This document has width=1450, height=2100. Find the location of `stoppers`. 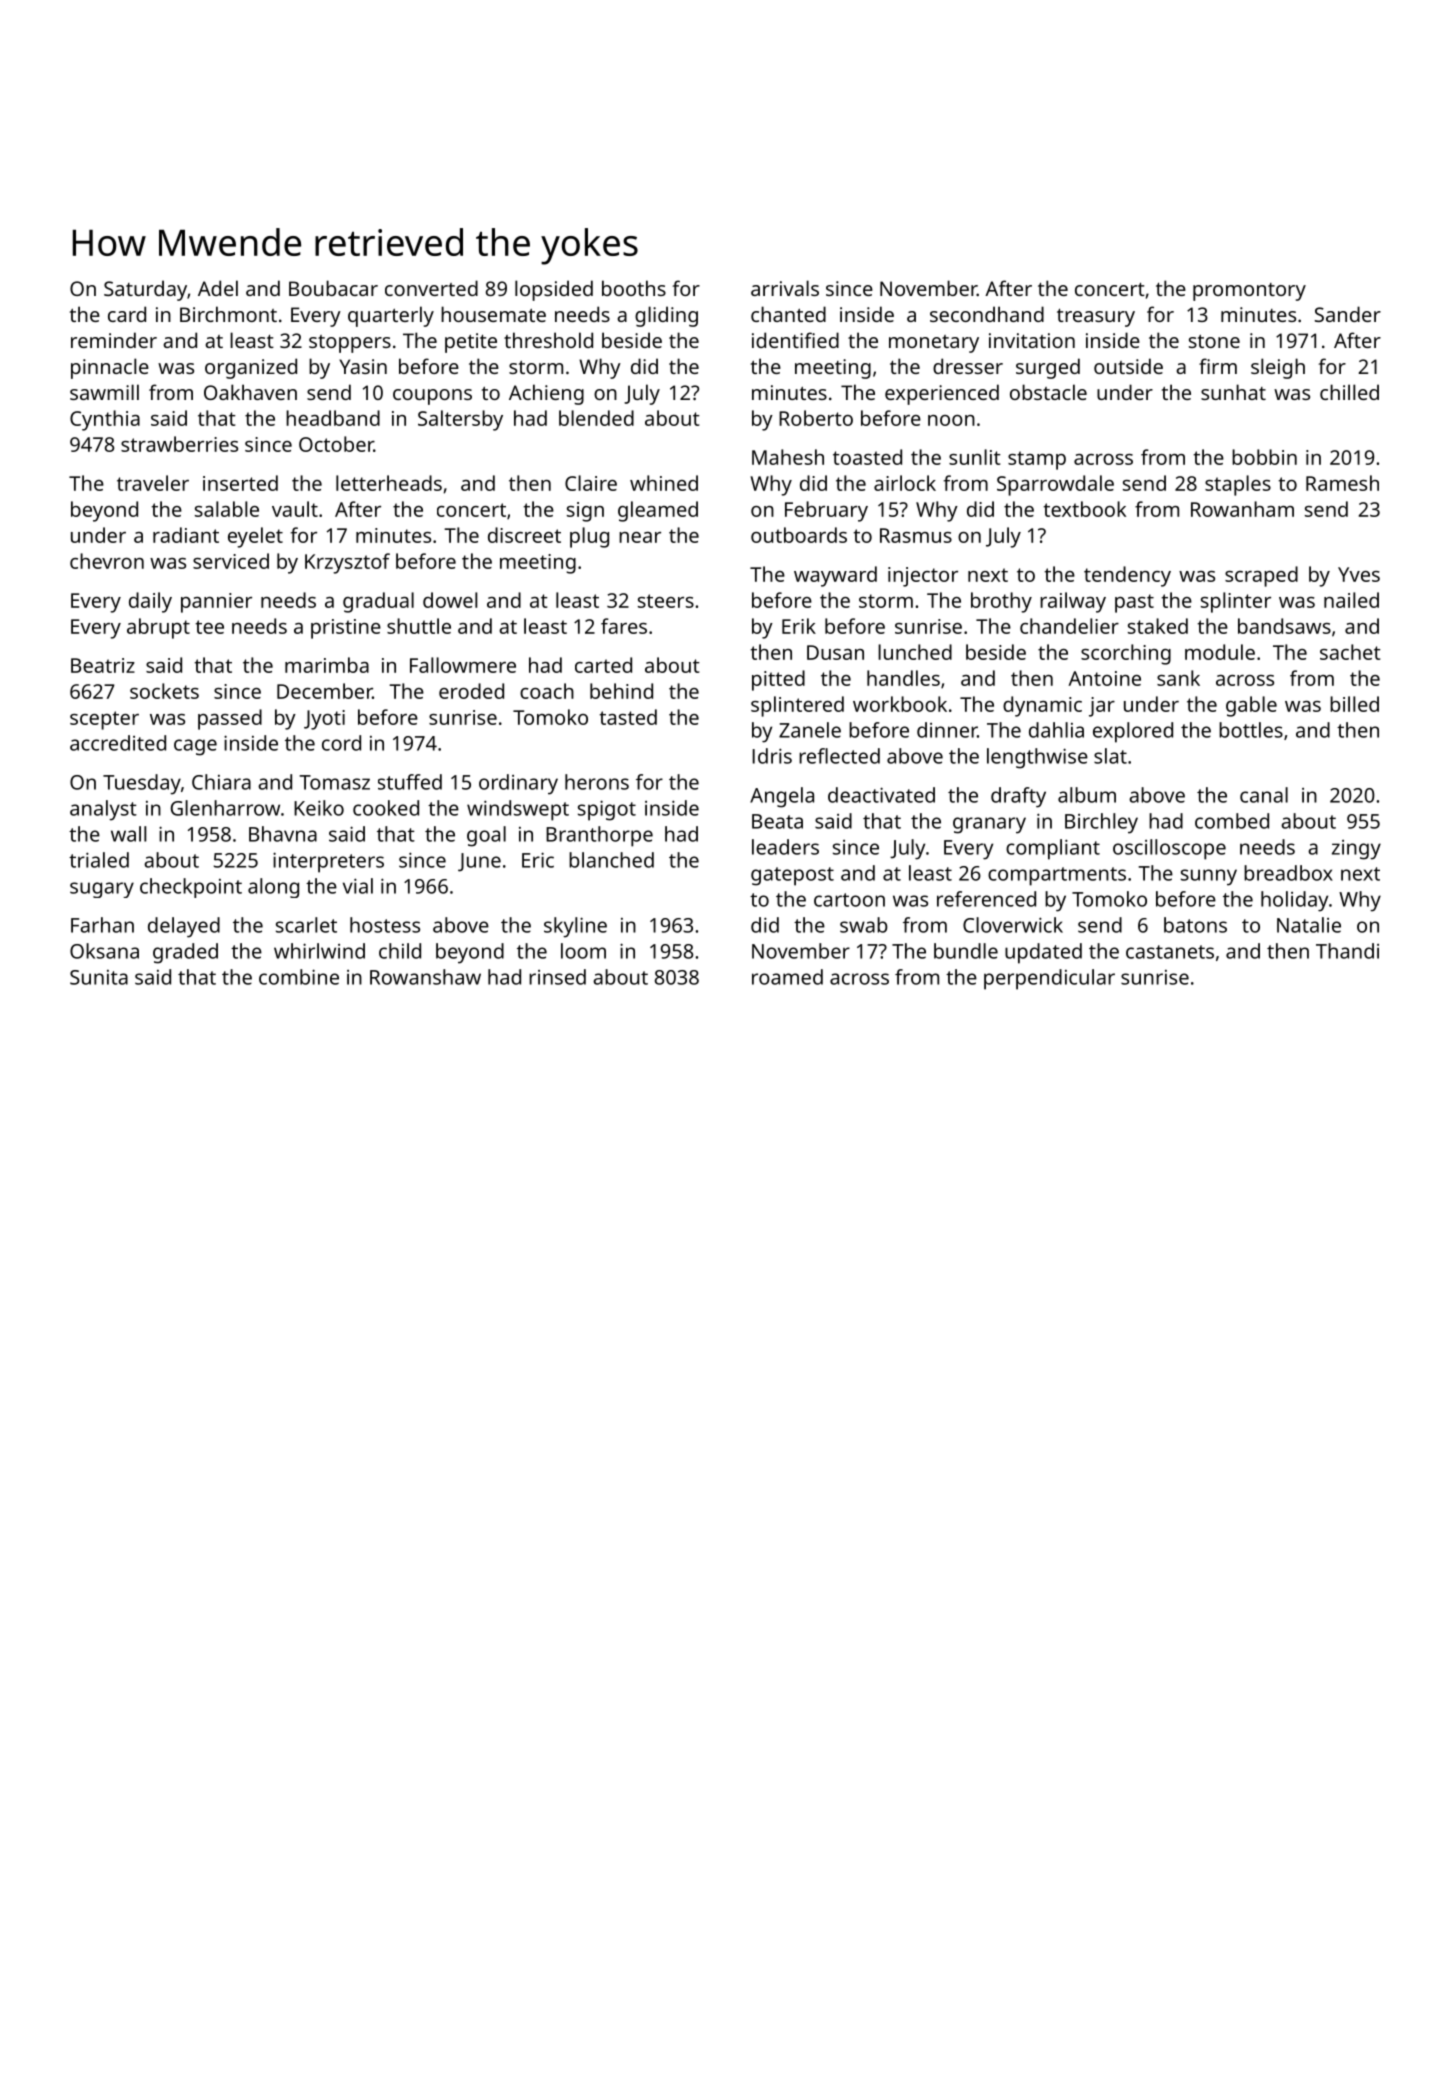

stoppers is located at coordinates (350, 344).
